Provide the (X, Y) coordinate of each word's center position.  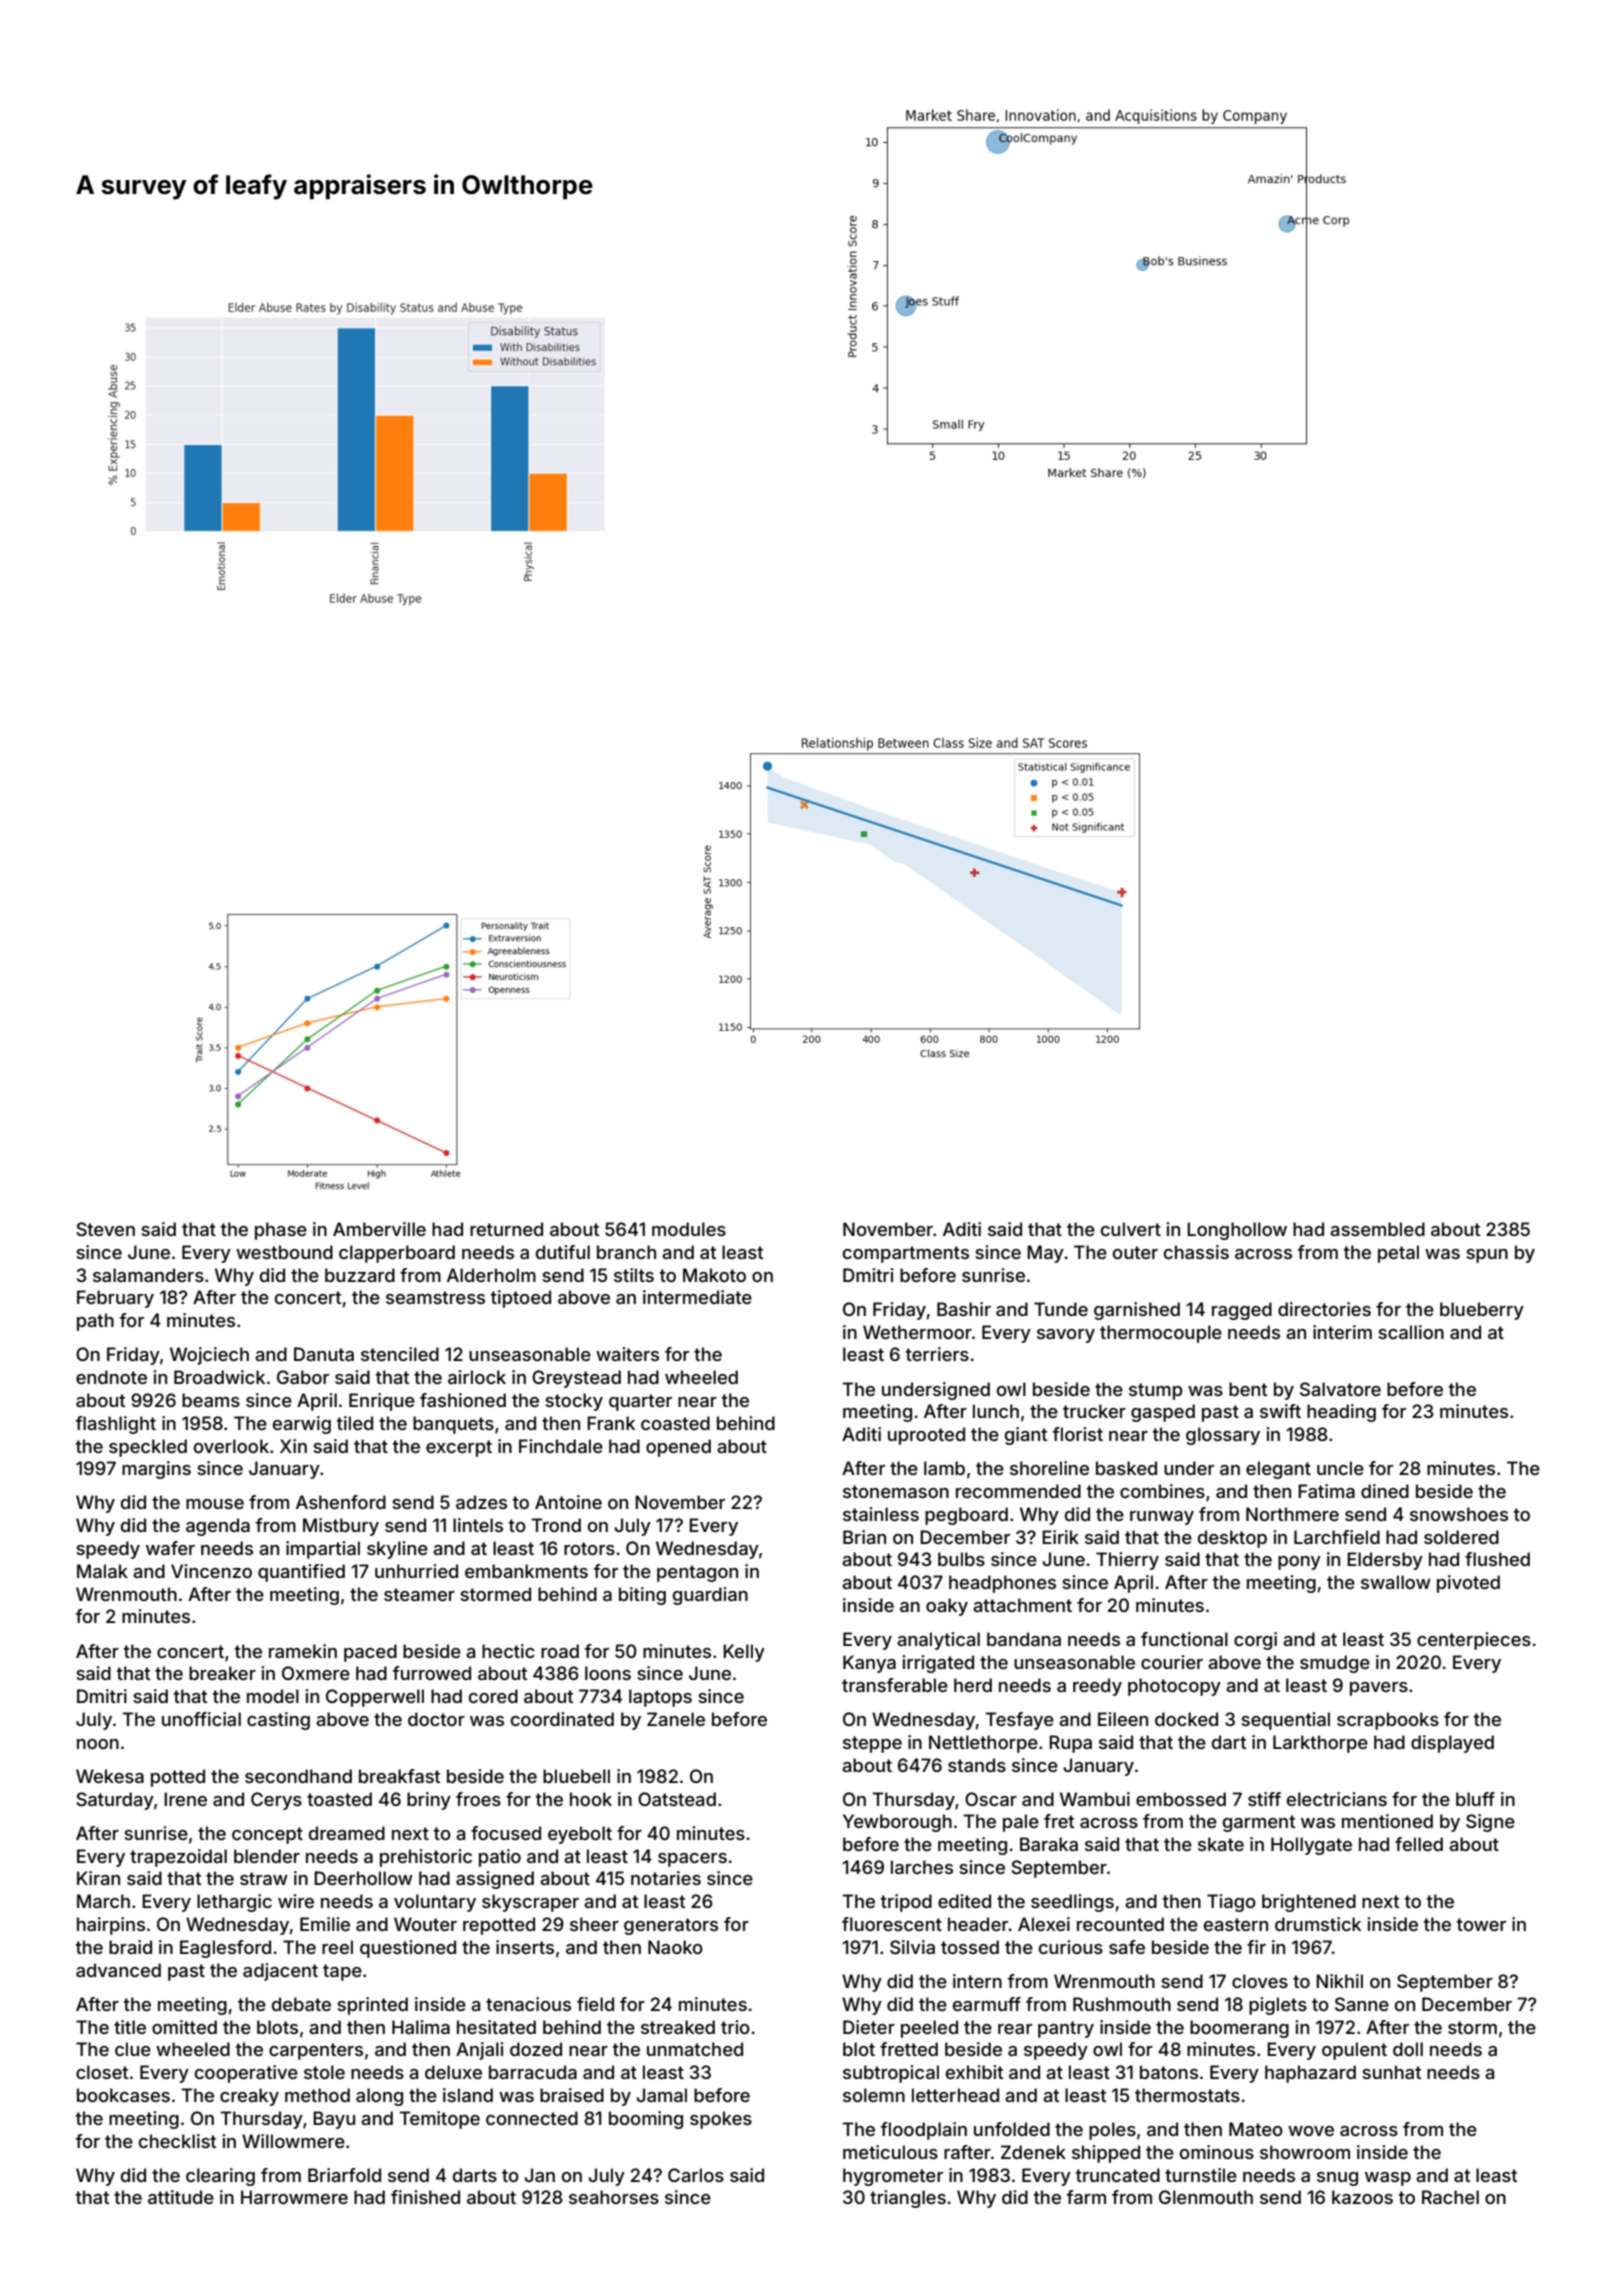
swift (1280, 1411)
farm (1086, 2197)
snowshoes (1459, 1514)
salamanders (148, 1275)
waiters (627, 1354)
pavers (1379, 1689)
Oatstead (677, 1799)
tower (1481, 1924)
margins (156, 1470)
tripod (906, 1903)
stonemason (896, 1491)
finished (425, 2197)
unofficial (201, 1719)
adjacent (280, 1972)
